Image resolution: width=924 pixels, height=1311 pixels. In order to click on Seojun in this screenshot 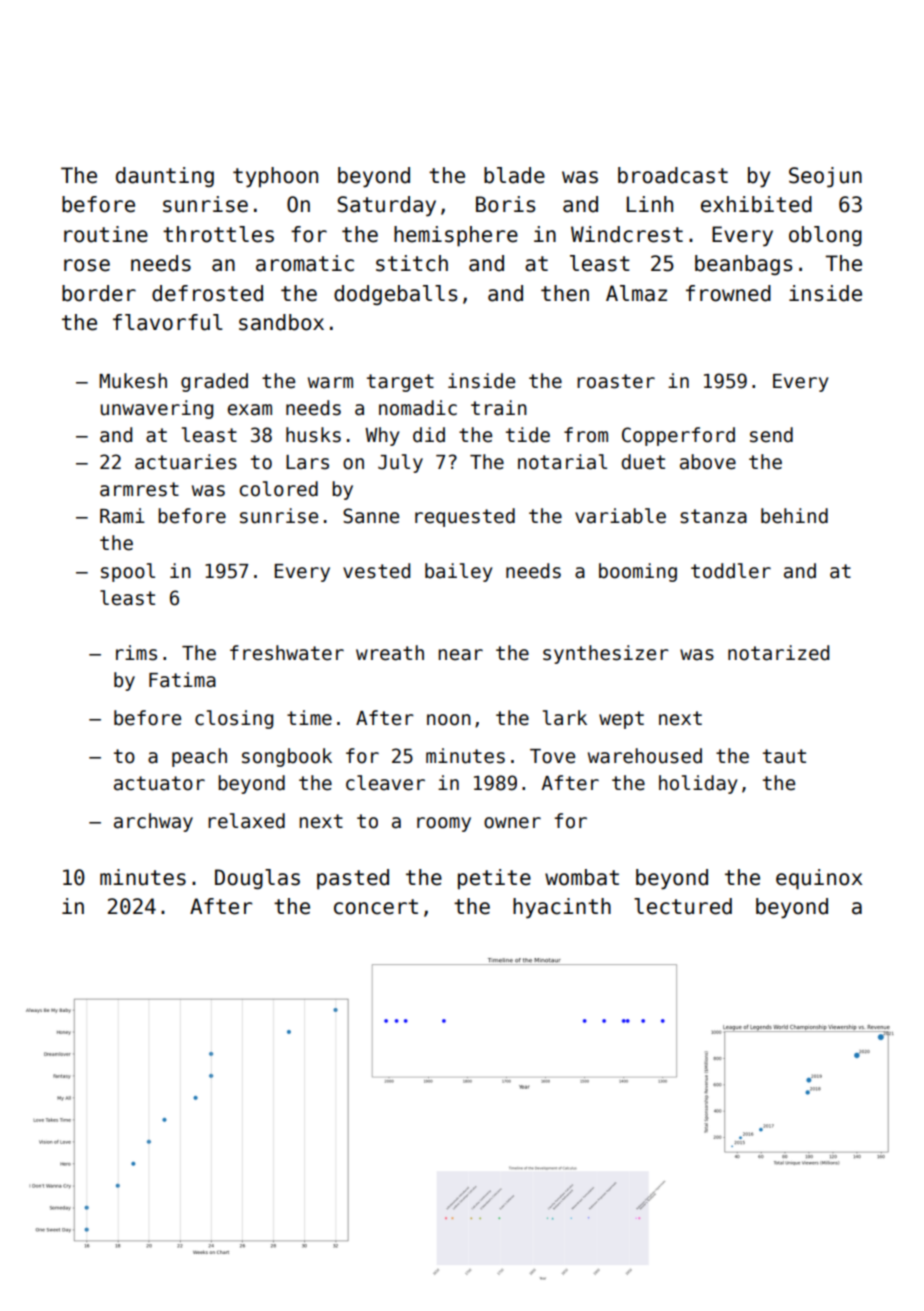, I will do `click(825, 177)`.
